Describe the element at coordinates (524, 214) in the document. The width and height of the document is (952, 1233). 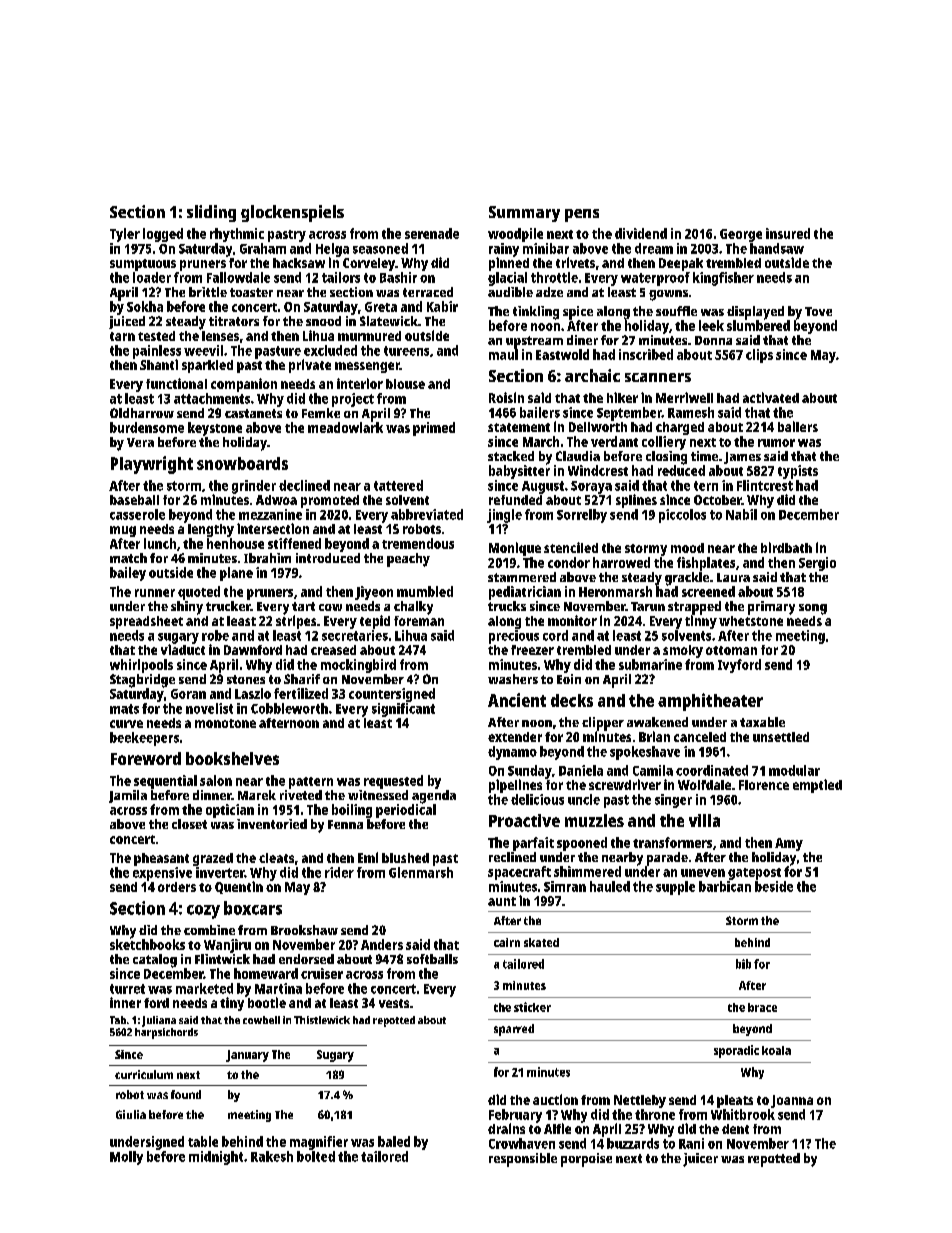
I see `Summary` at that location.
